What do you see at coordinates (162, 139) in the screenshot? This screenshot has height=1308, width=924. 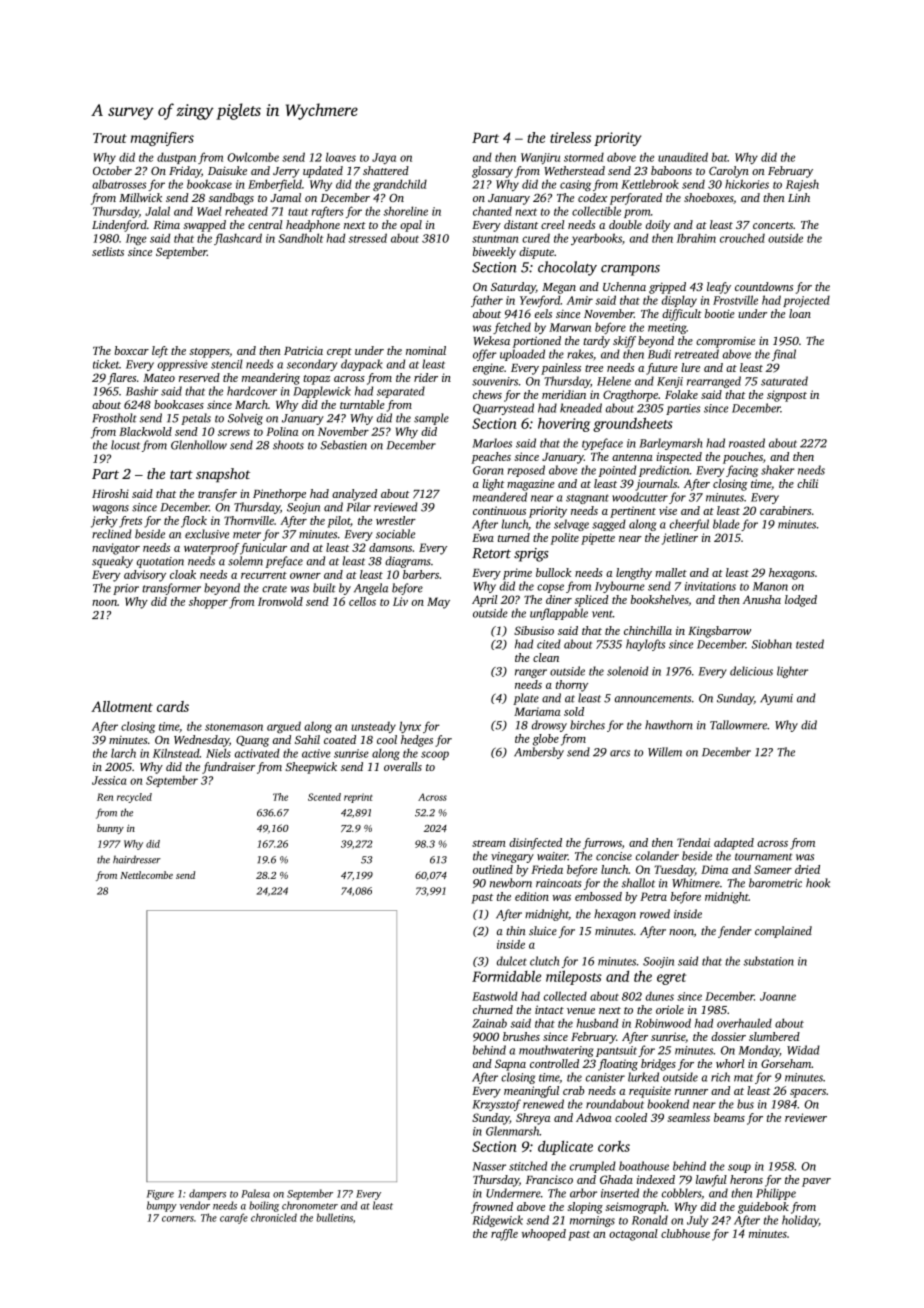 I see `magnifiers` at bounding box center [162, 139].
